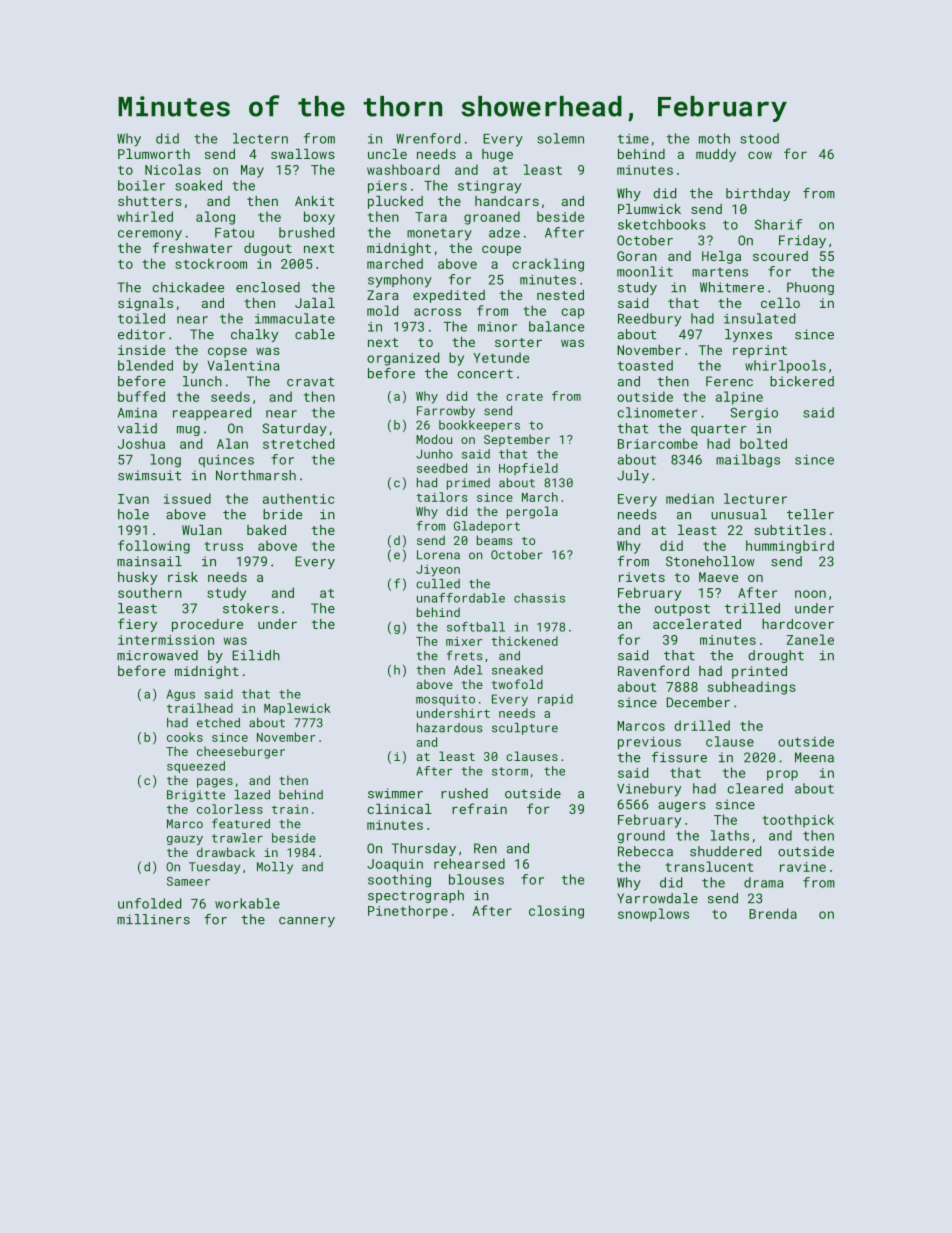  What do you see at coordinates (307, 922) in the screenshot?
I see `cannery` at bounding box center [307, 922].
